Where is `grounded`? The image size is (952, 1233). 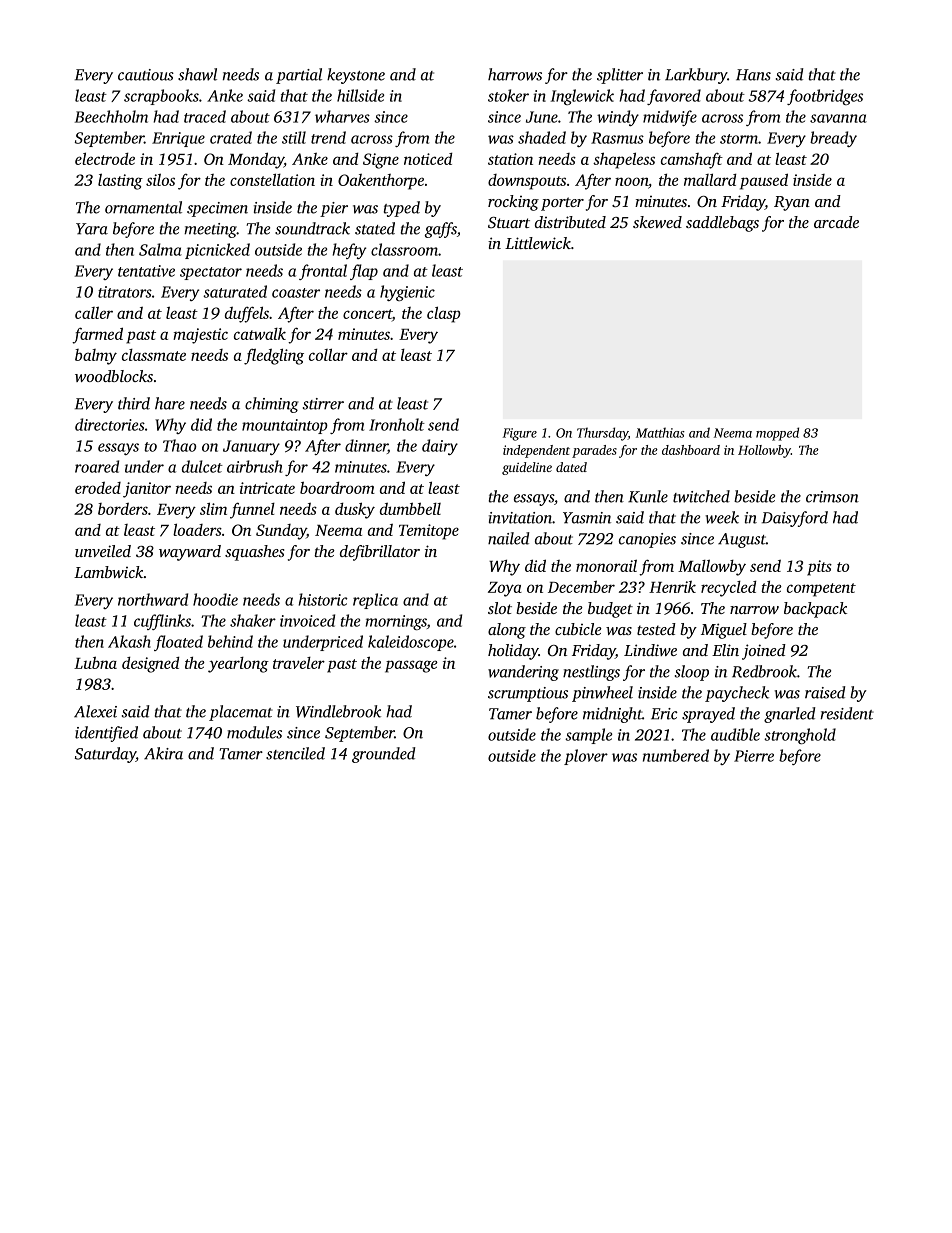 grounded is located at coordinates (384, 755).
